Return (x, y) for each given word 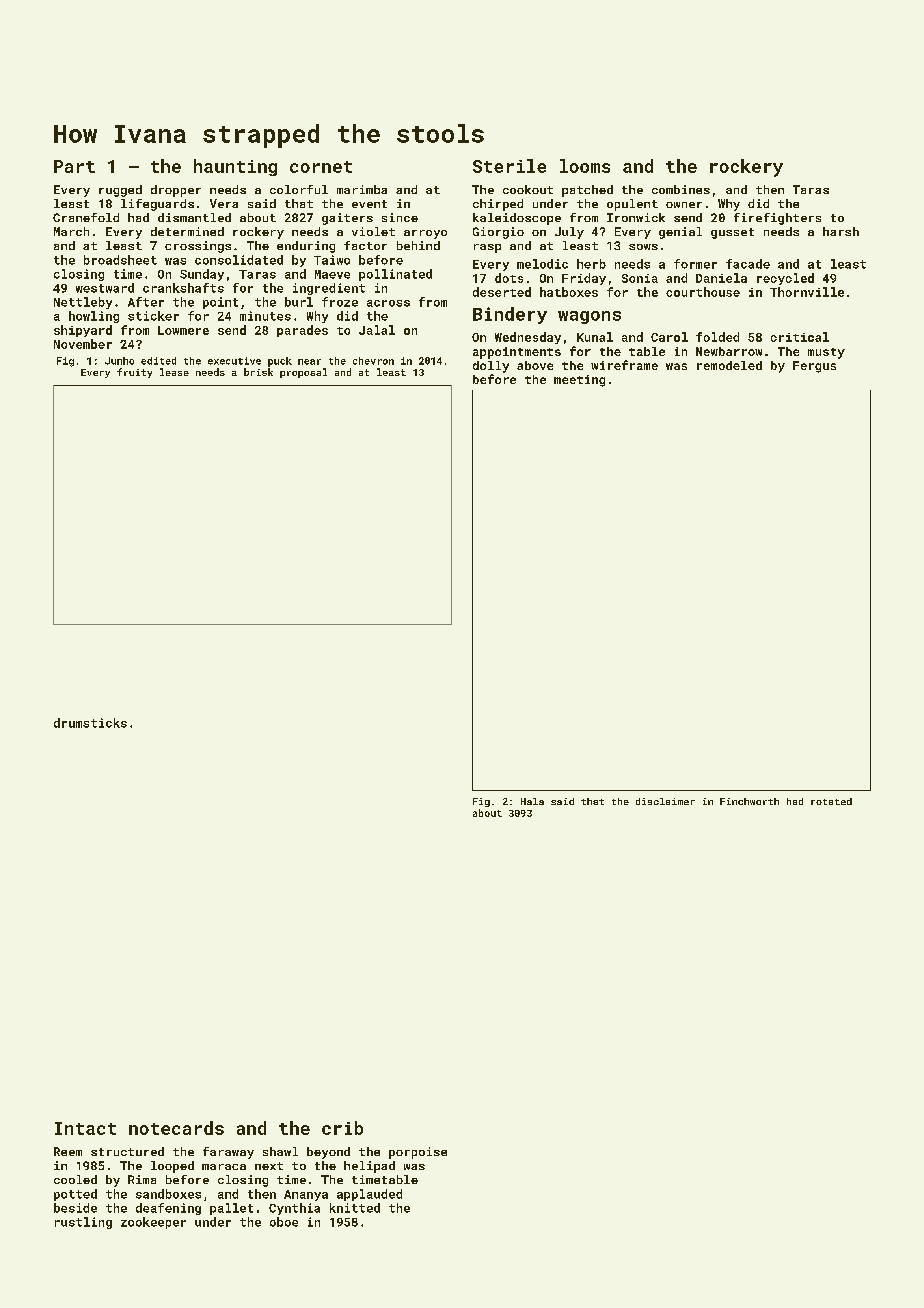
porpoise (418, 1153)
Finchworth (749, 801)
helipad (369, 1167)
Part (74, 166)
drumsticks (90, 723)
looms (585, 166)
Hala (532, 801)
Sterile (509, 166)
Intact (85, 1128)
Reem (68, 1151)
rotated (831, 801)
